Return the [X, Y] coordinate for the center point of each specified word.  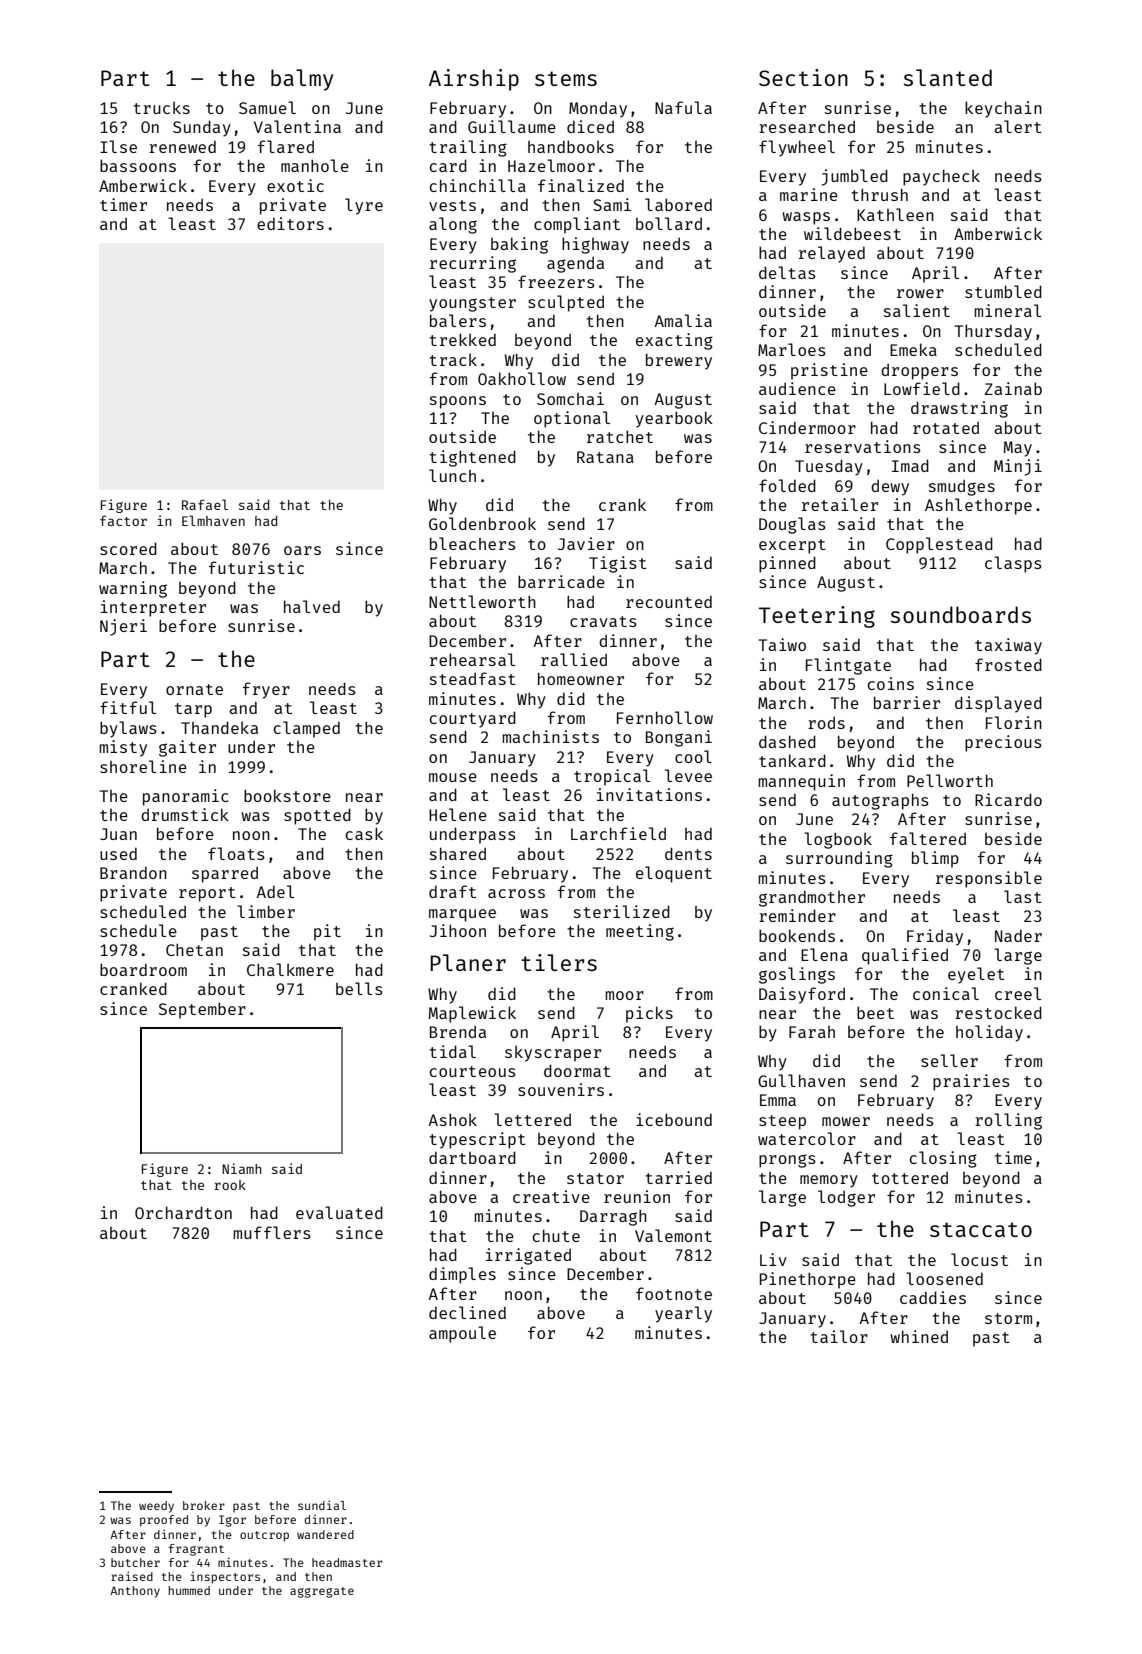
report [207, 894]
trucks [161, 107]
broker [204, 1505]
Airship [474, 80]
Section [803, 77]
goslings [797, 975]
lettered [532, 1119]
